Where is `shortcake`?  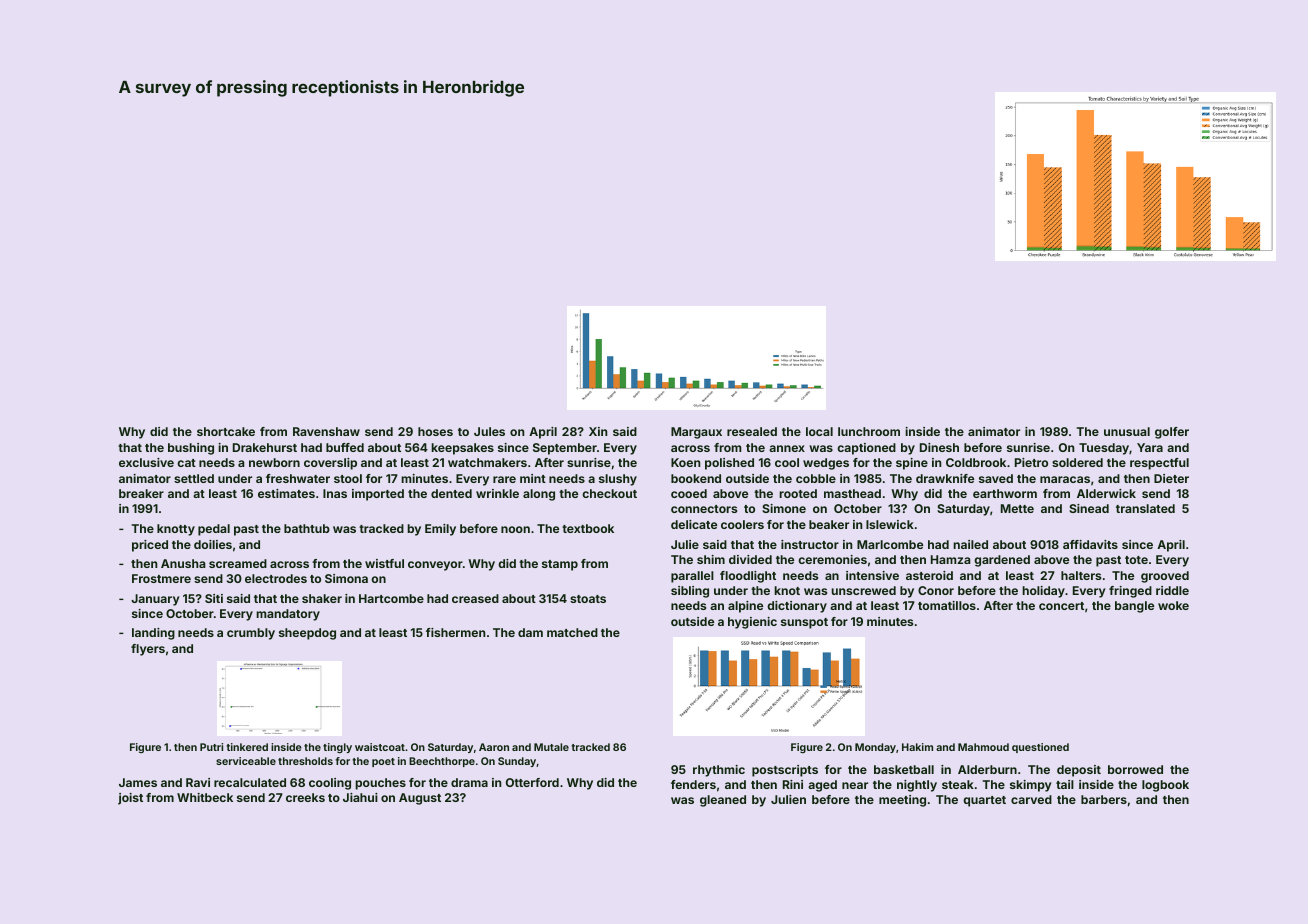
shortcake is located at coordinates (226, 431).
